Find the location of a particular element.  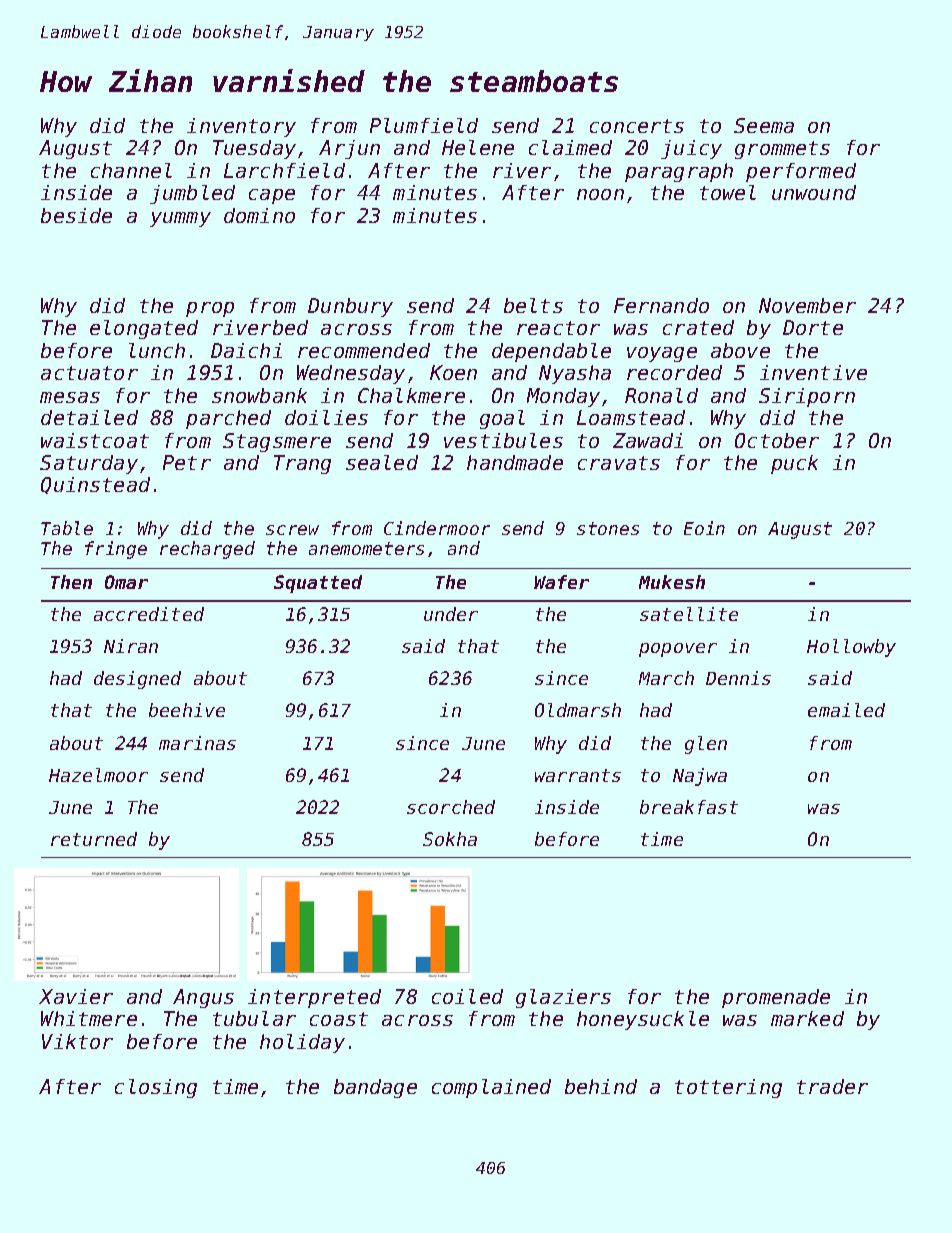

Petr is located at coordinates (187, 462).
